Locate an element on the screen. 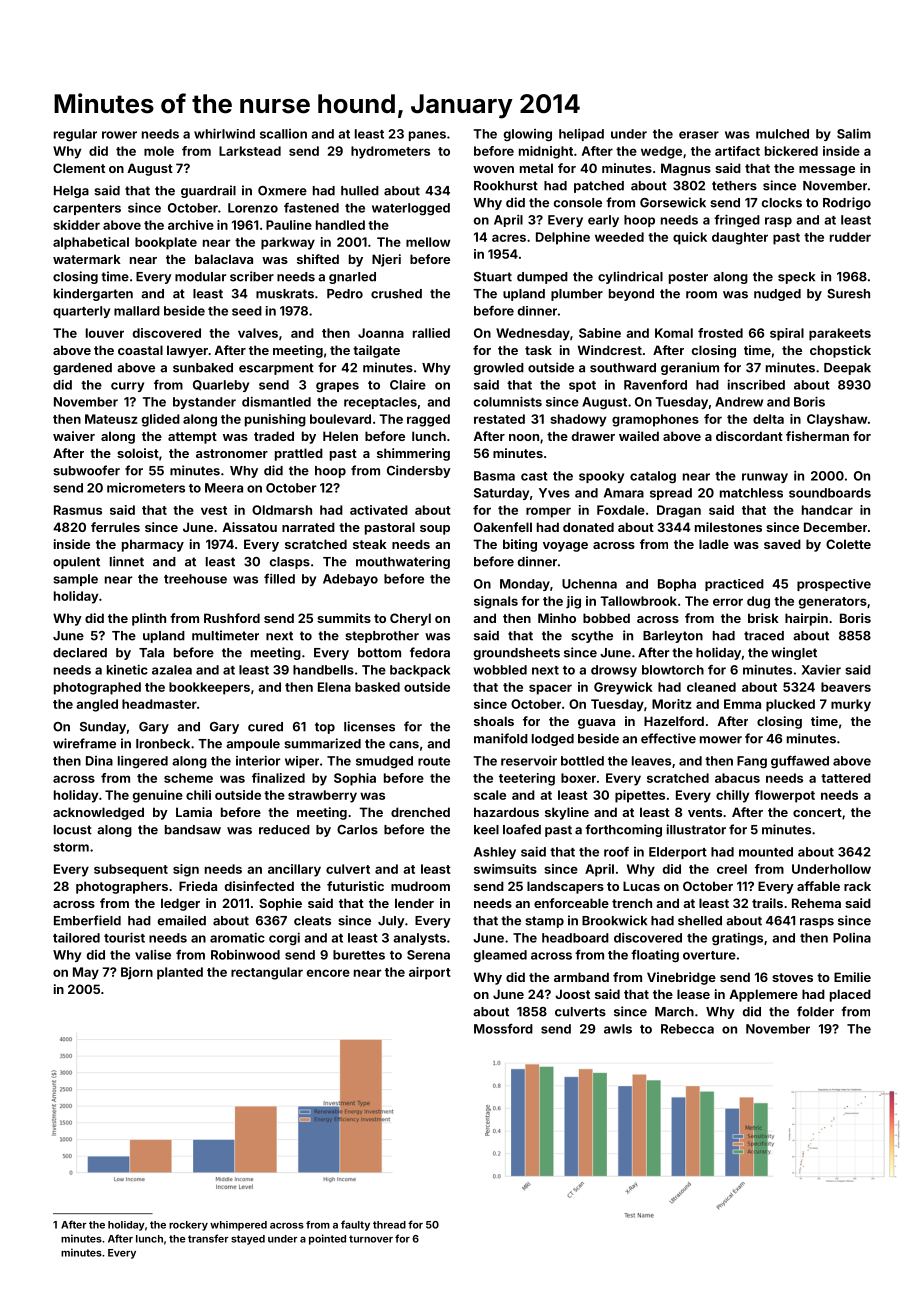 Image resolution: width=924 pixels, height=1308 pixels. Mossford is located at coordinates (503, 1029).
